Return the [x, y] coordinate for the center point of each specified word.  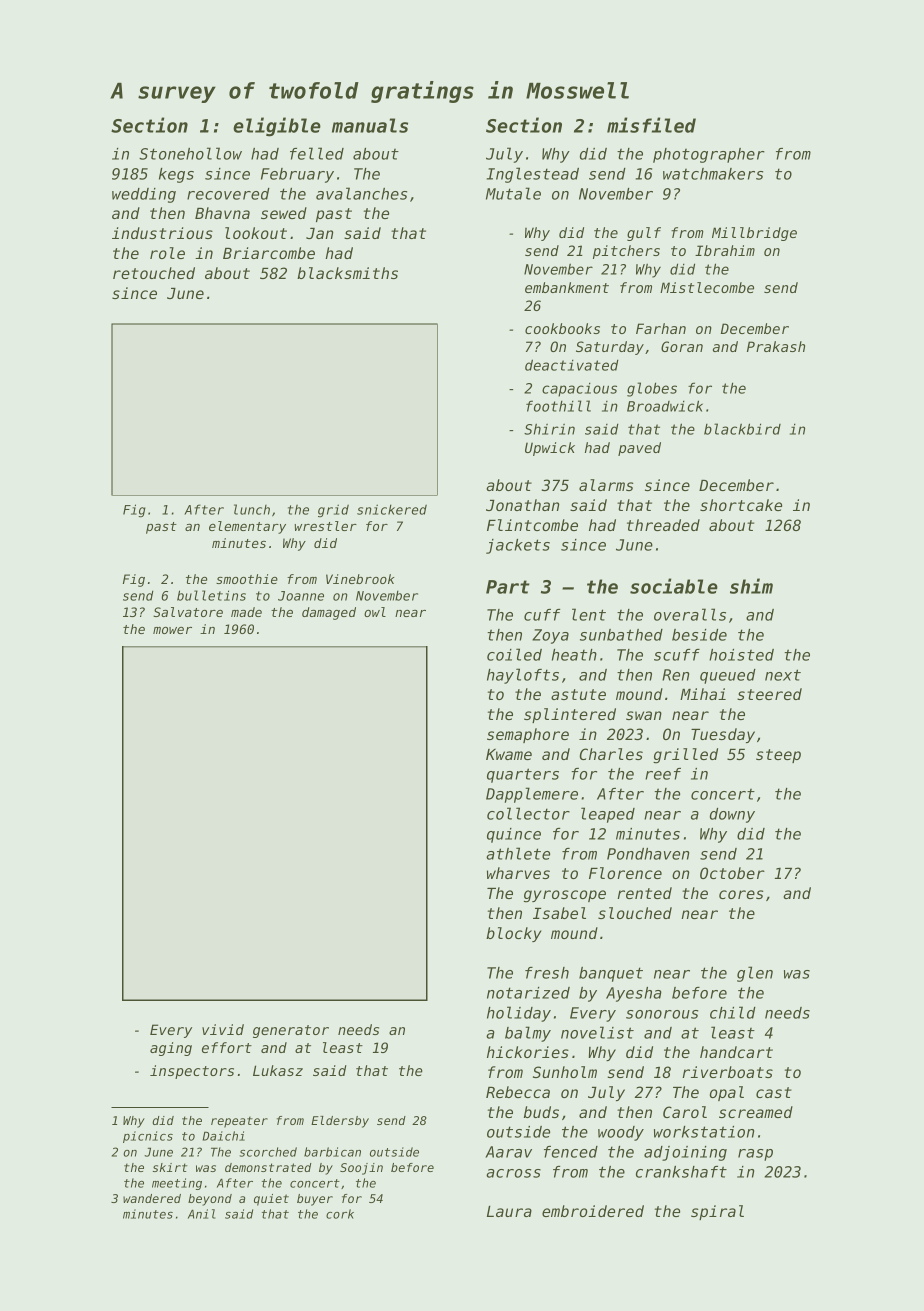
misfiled [651, 125]
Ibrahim [725, 250]
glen [755, 974]
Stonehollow [190, 153]
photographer [709, 155]
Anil [201, 1214]
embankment [567, 287]
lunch [252, 509]
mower [172, 630]
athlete [518, 853]
